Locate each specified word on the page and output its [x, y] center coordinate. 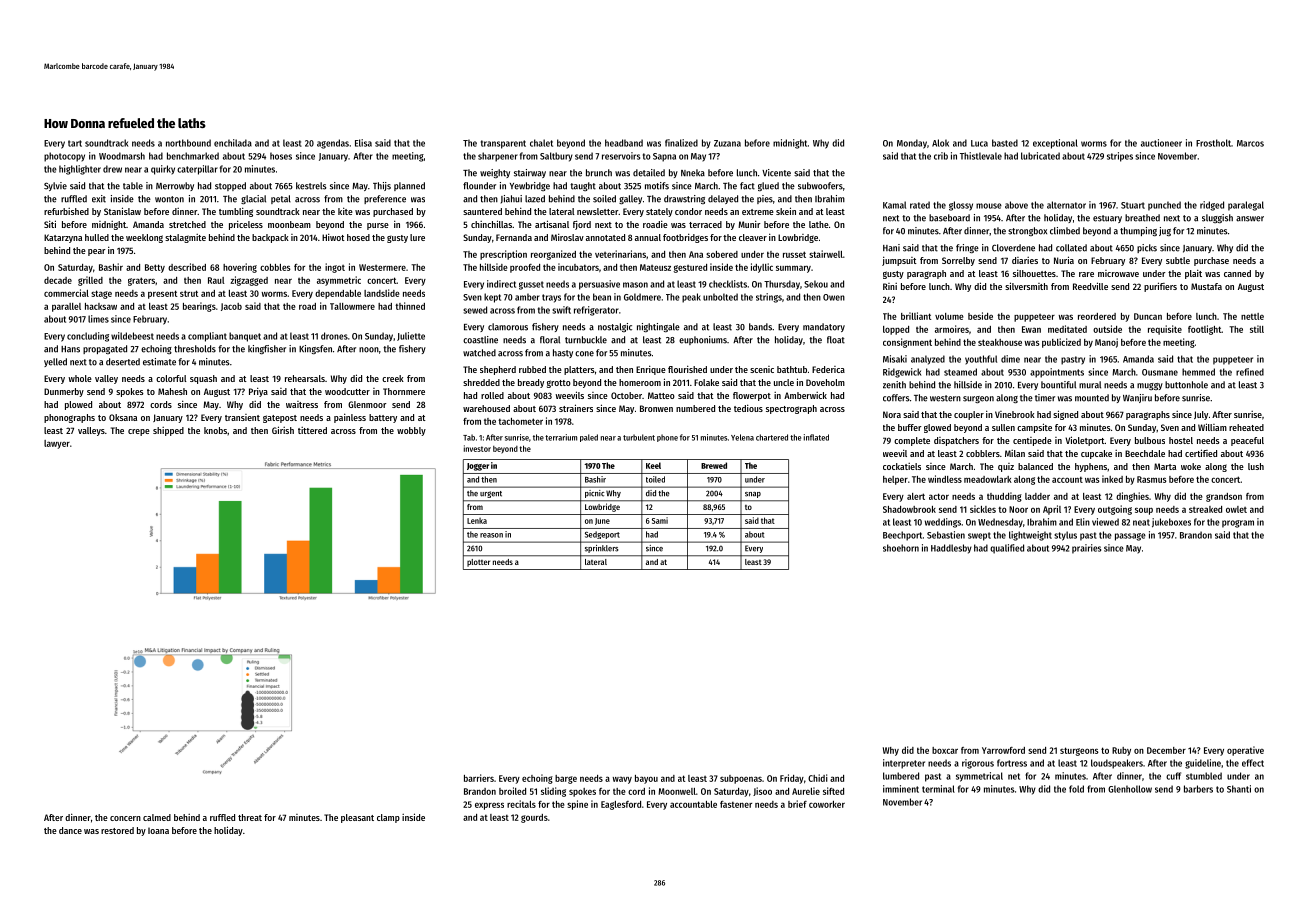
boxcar [945, 750]
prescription [503, 255]
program [1238, 524]
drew [112, 169]
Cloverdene [1013, 248]
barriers [479, 778]
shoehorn [901, 548]
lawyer [57, 444]
